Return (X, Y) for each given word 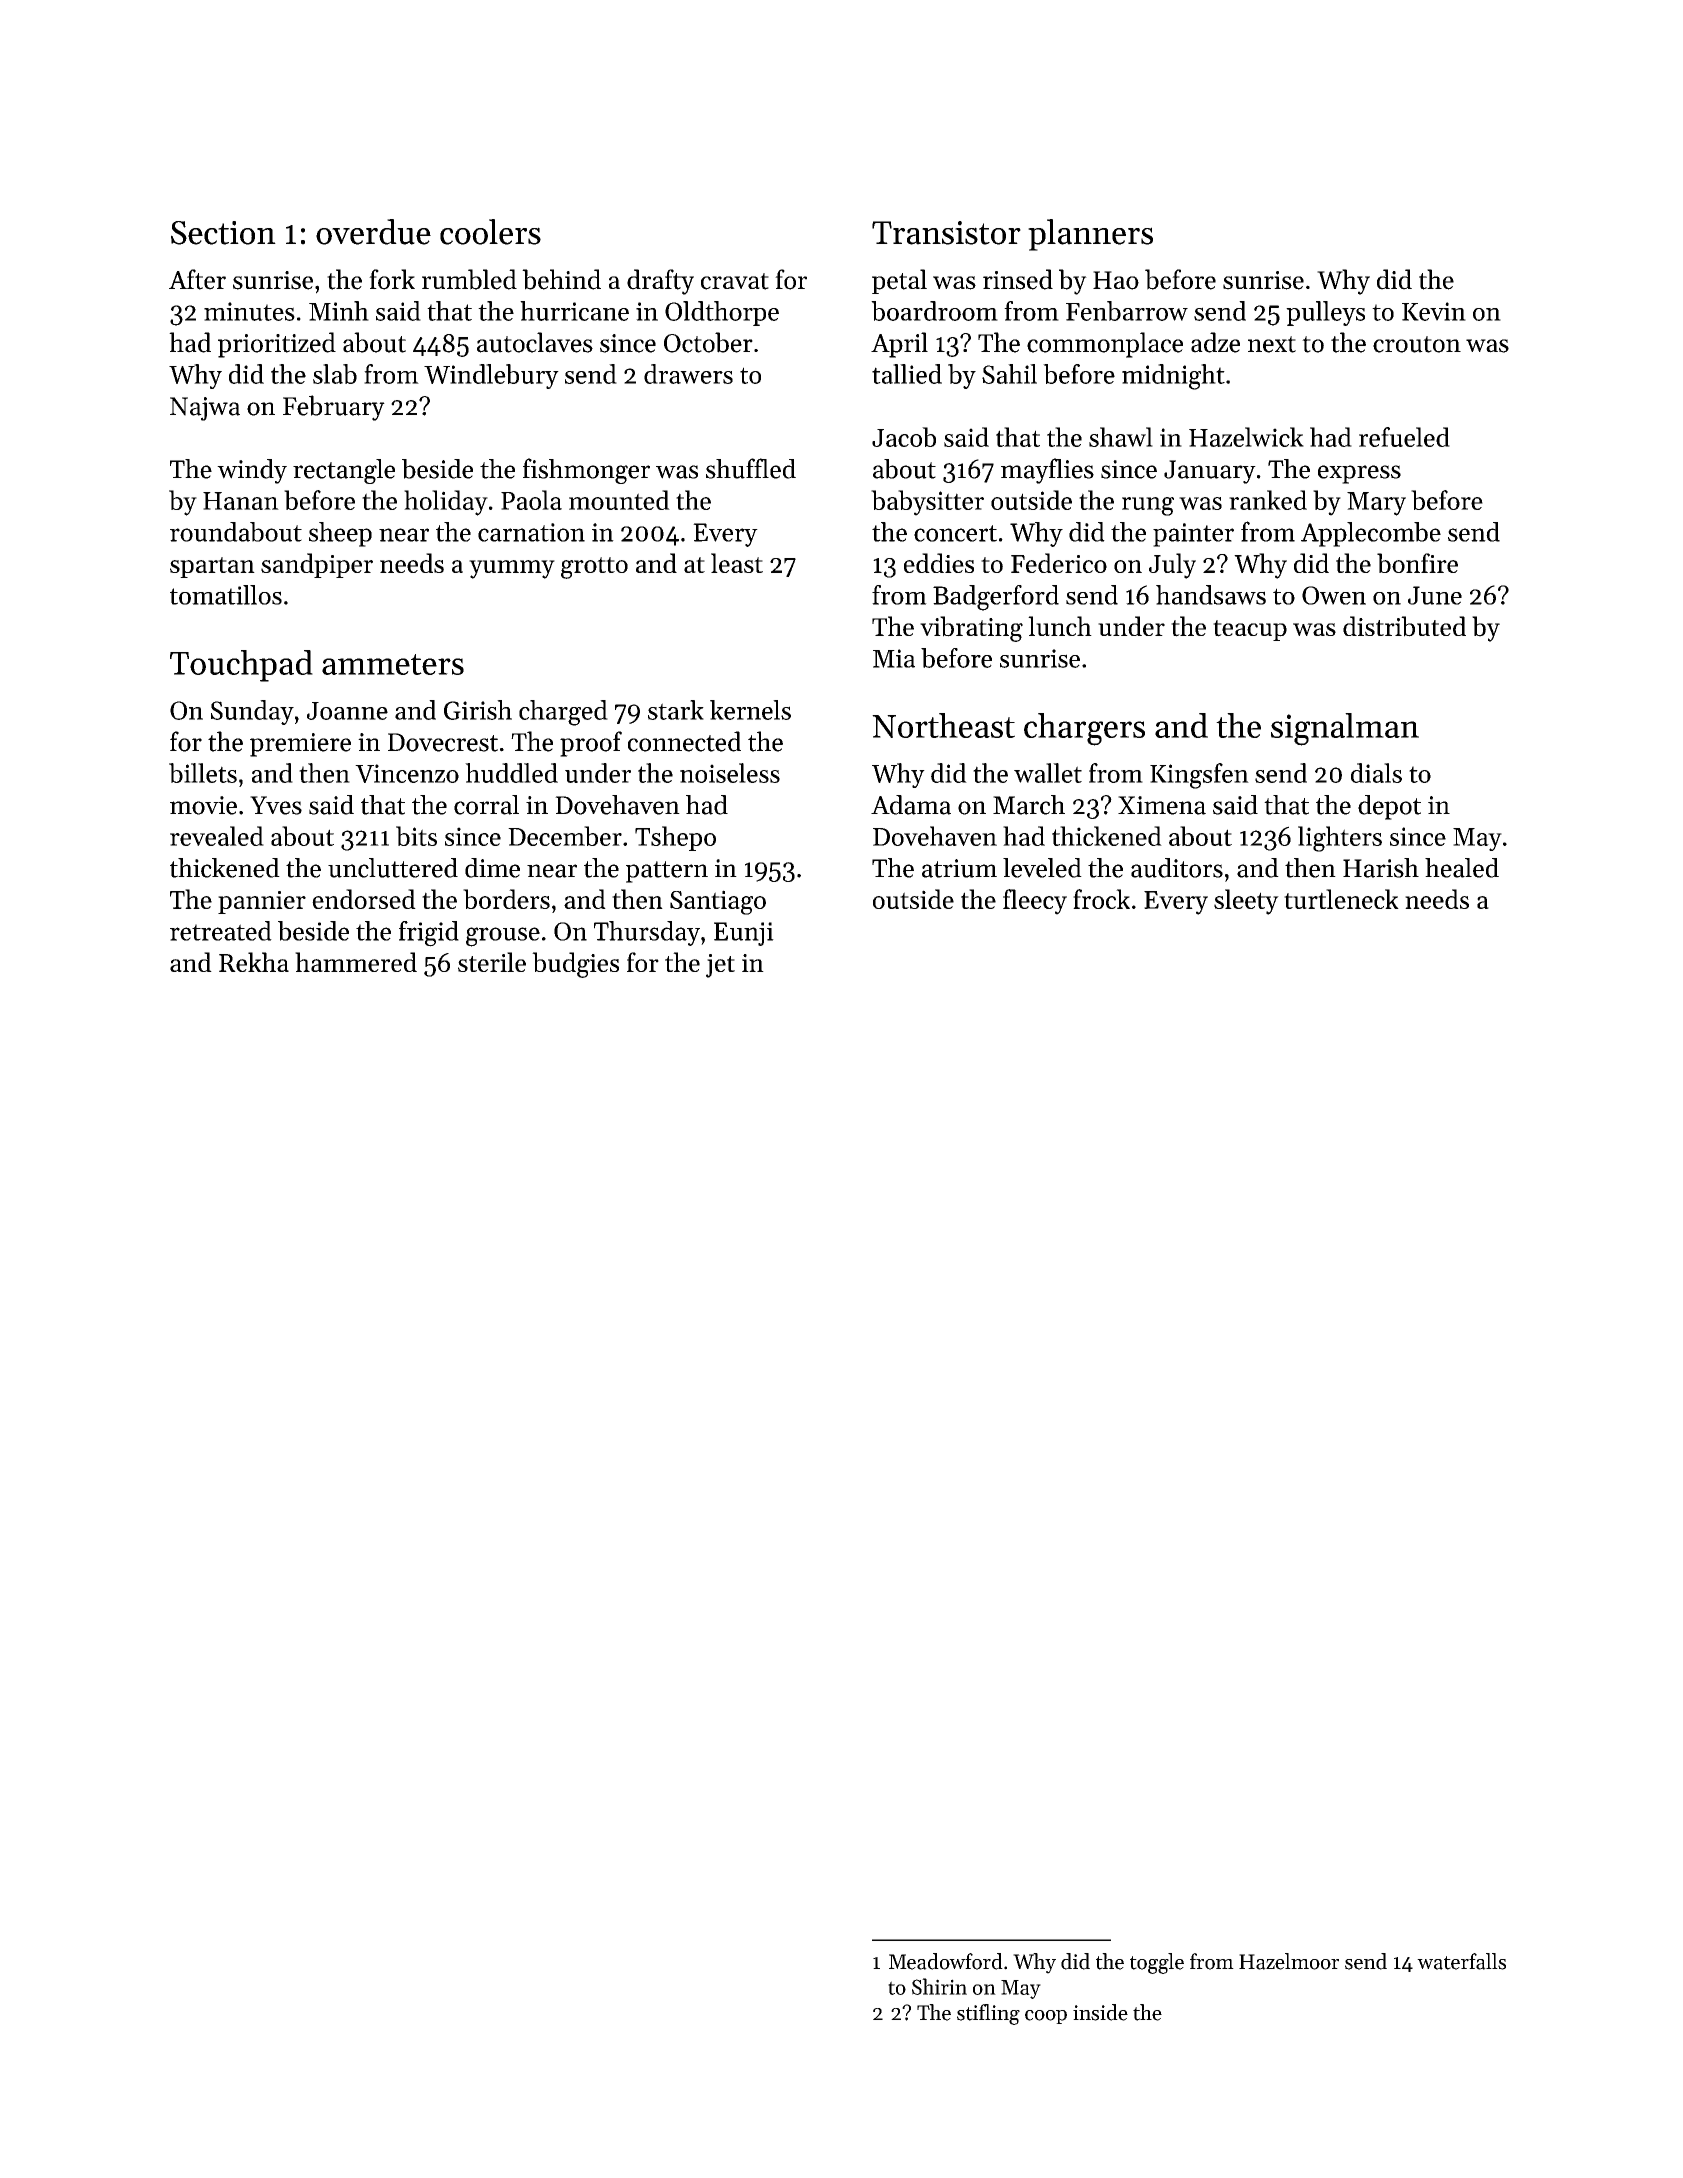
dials (1376, 773)
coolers (490, 232)
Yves (276, 805)
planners (1090, 235)
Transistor (946, 233)
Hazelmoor (1289, 1961)
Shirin (939, 1986)
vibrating (971, 629)
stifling (988, 2014)
